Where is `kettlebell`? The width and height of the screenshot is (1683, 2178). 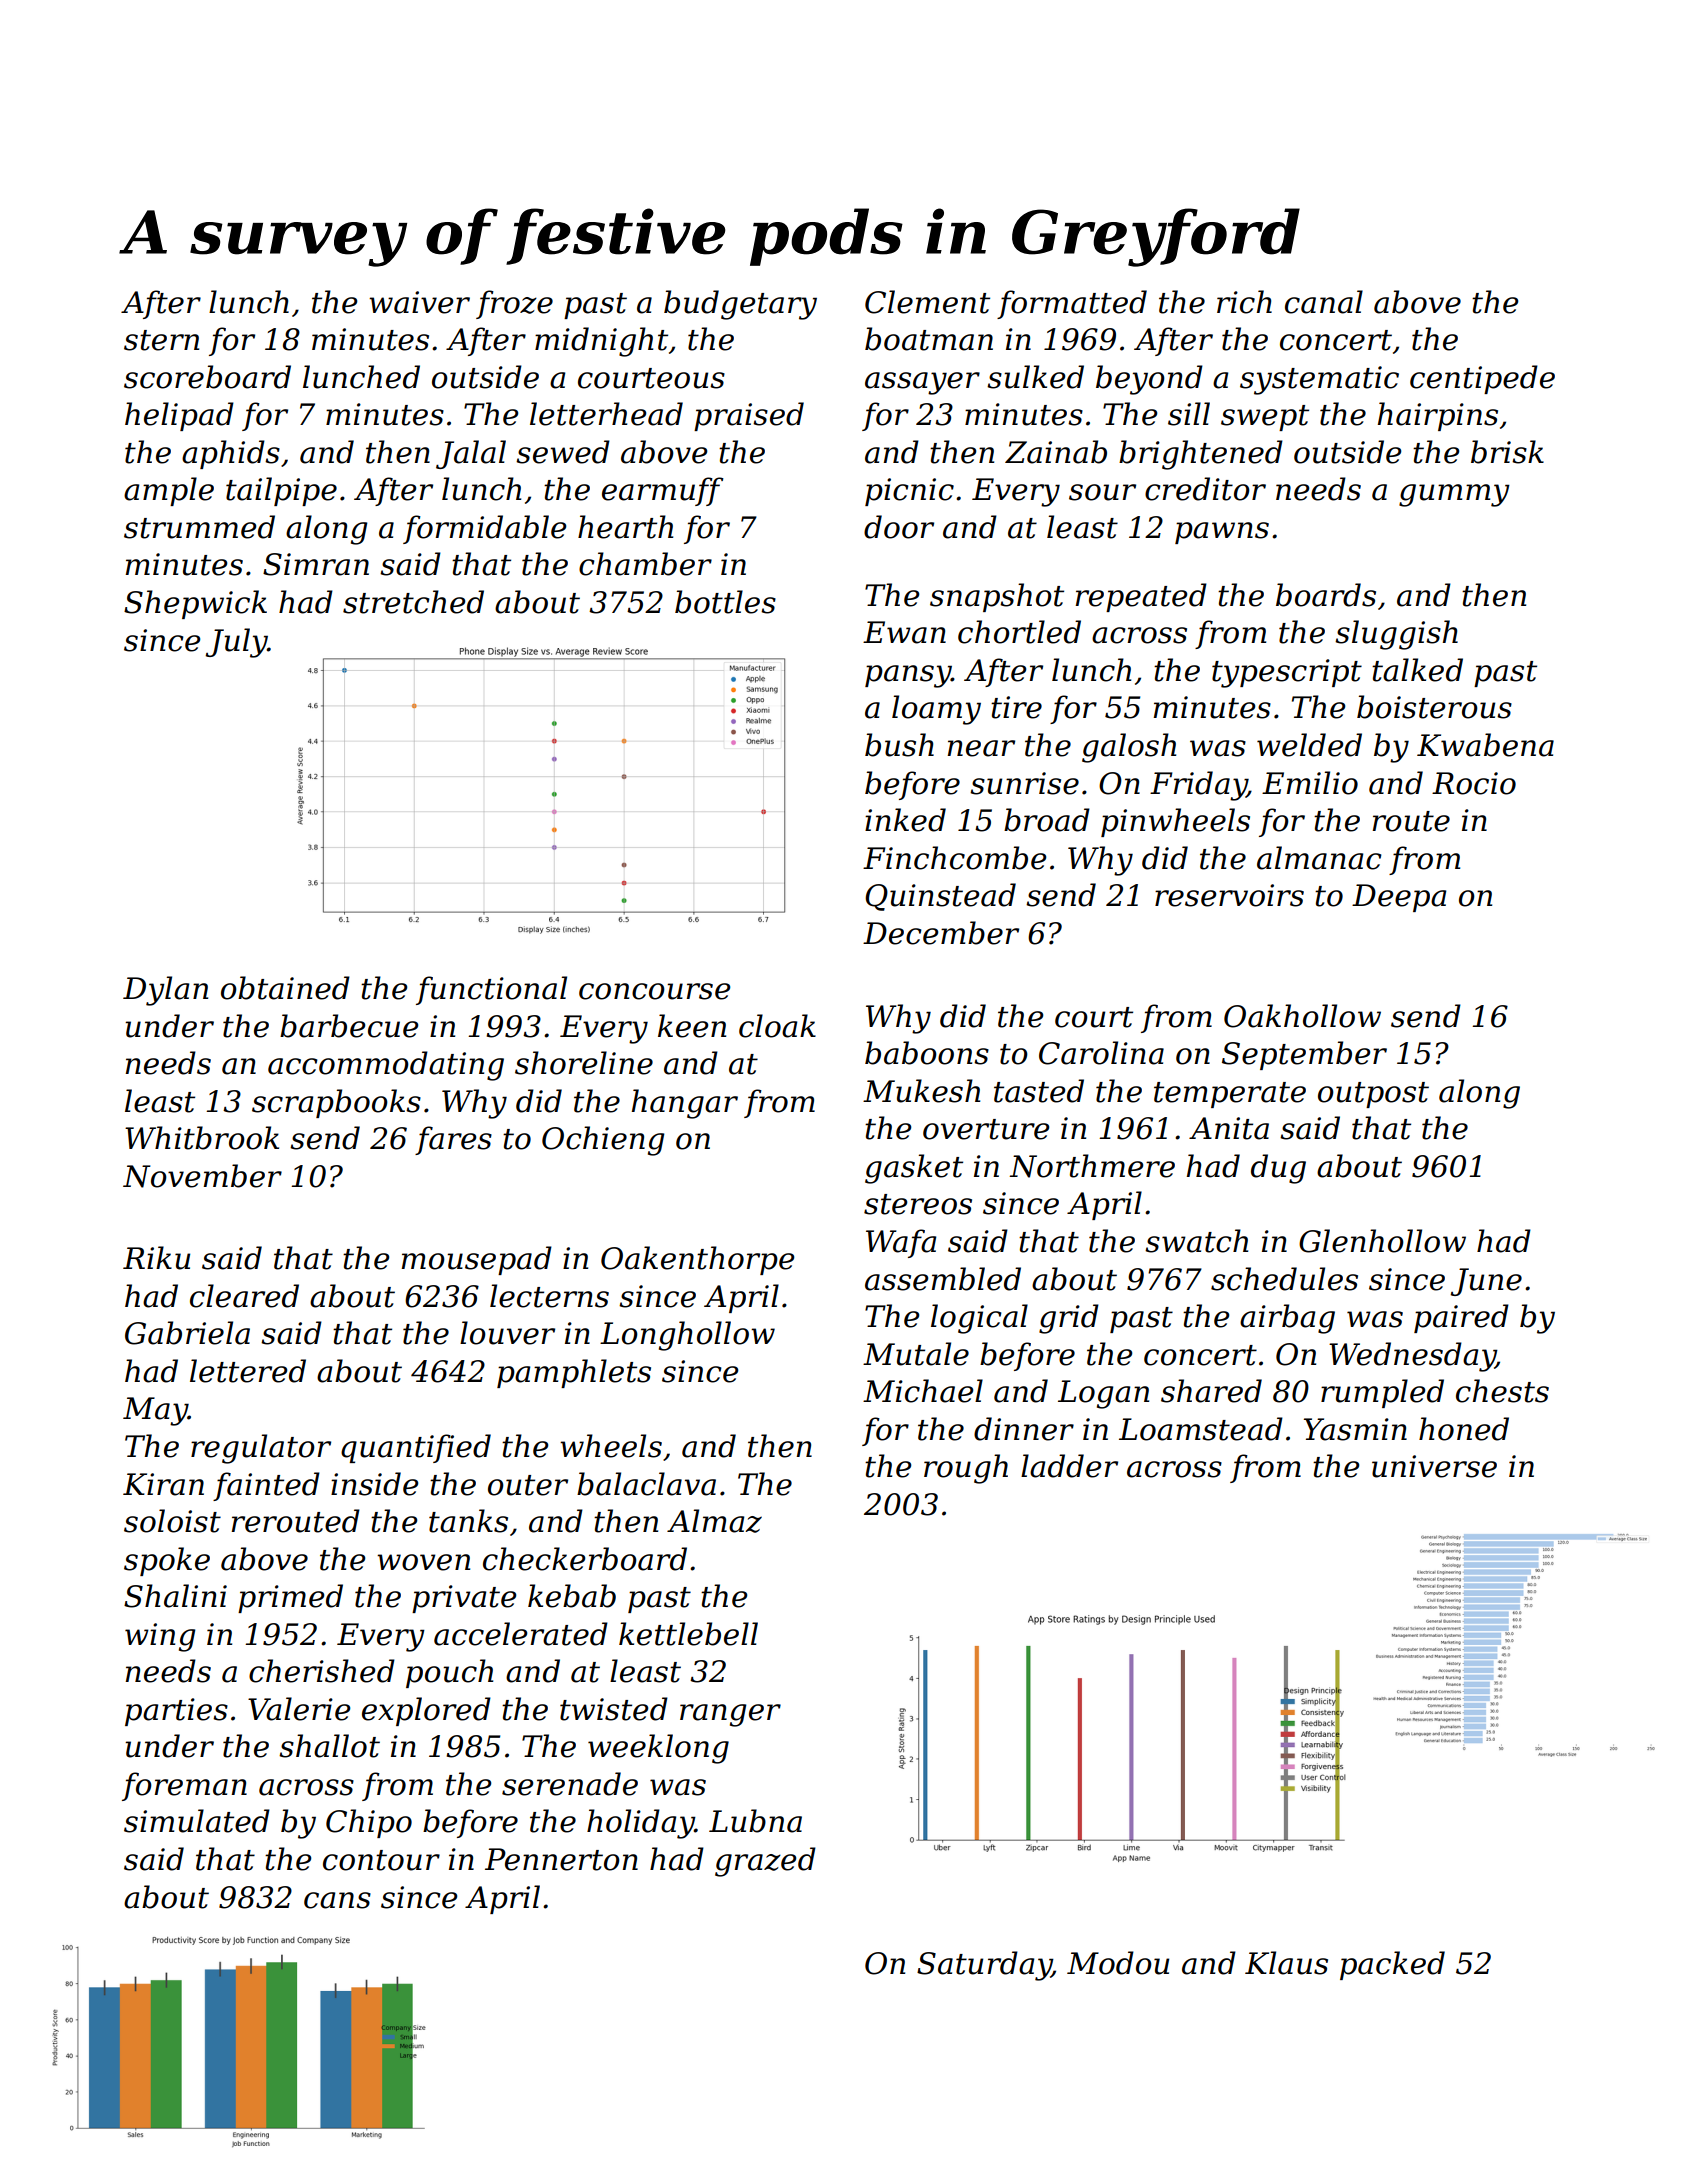 kettlebell is located at coordinates (688, 1634).
